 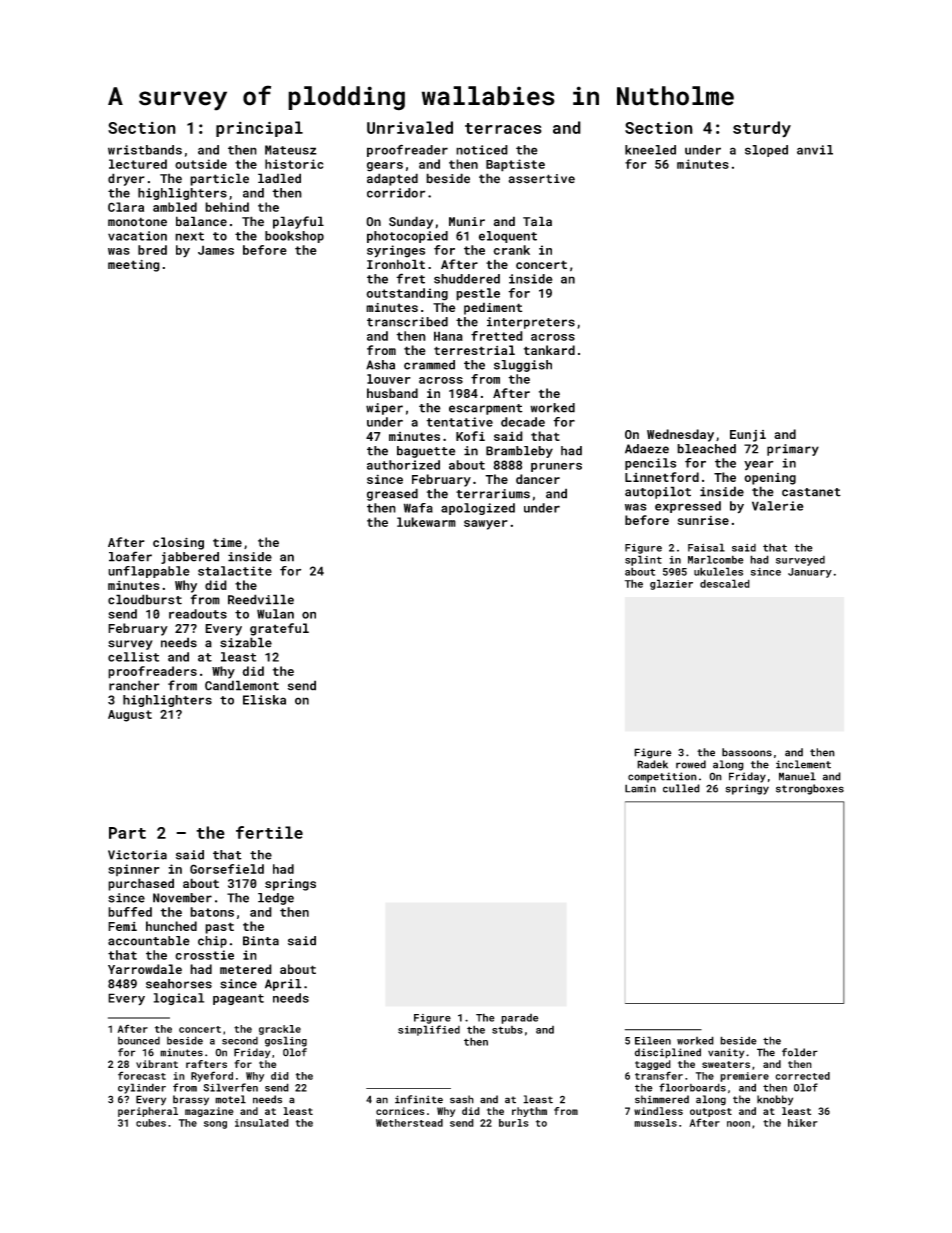 I want to click on meeting, so click(x=134, y=266).
